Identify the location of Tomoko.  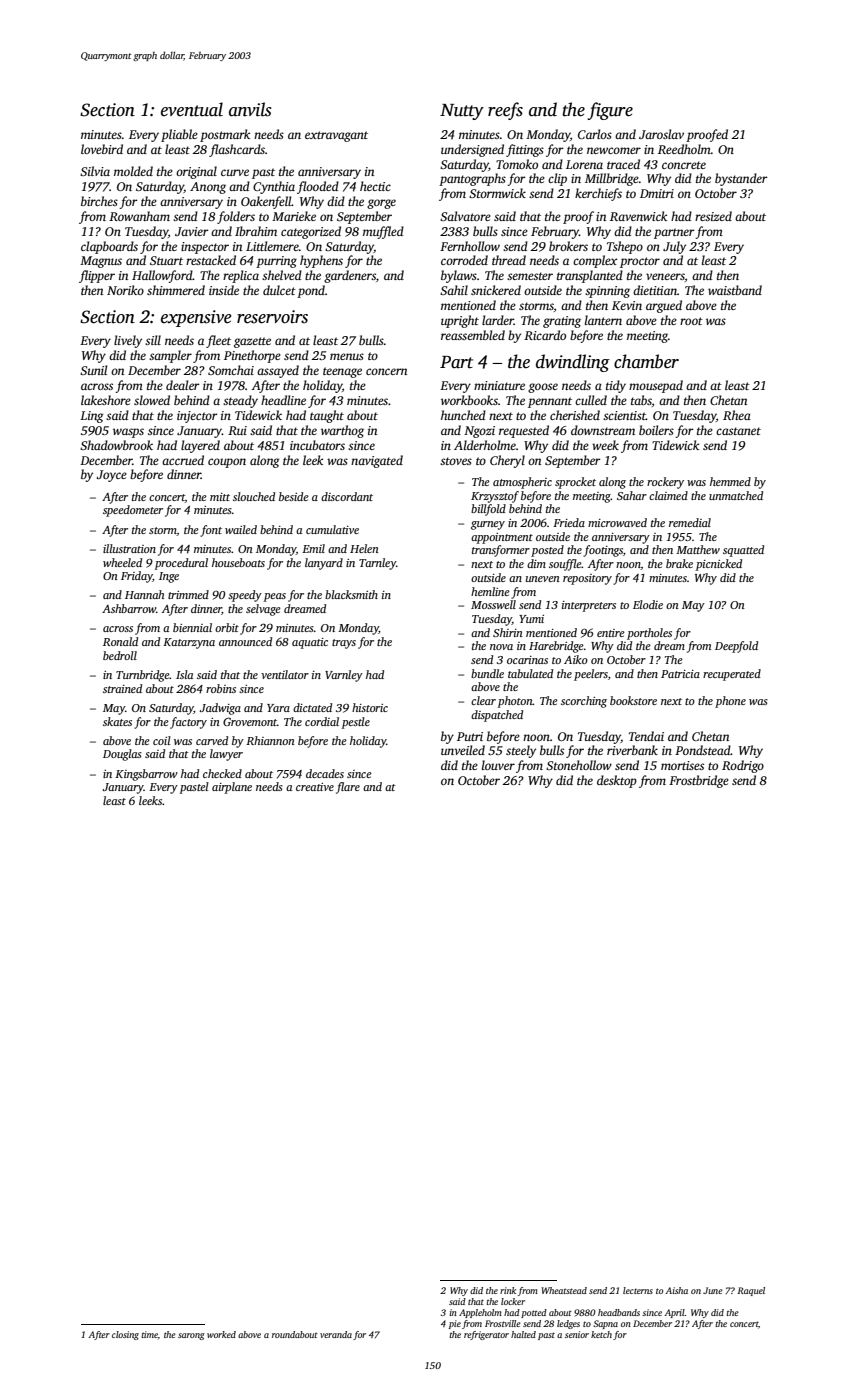
(517, 164).
